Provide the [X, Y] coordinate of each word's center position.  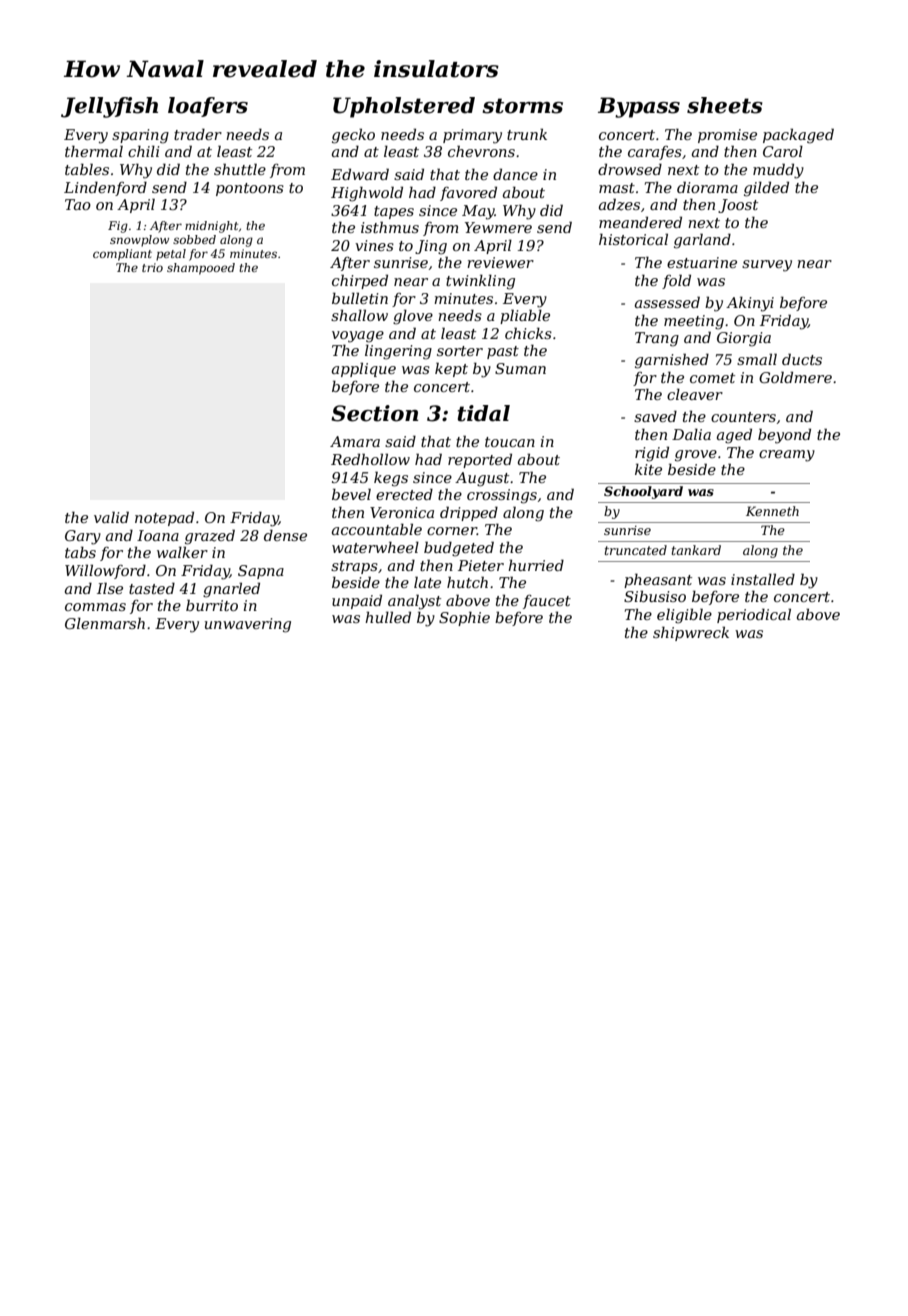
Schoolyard [643, 492]
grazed [210, 537]
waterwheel [375, 547]
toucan [510, 442]
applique [364, 369]
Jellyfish [109, 107]
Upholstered [404, 107]
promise [727, 136]
